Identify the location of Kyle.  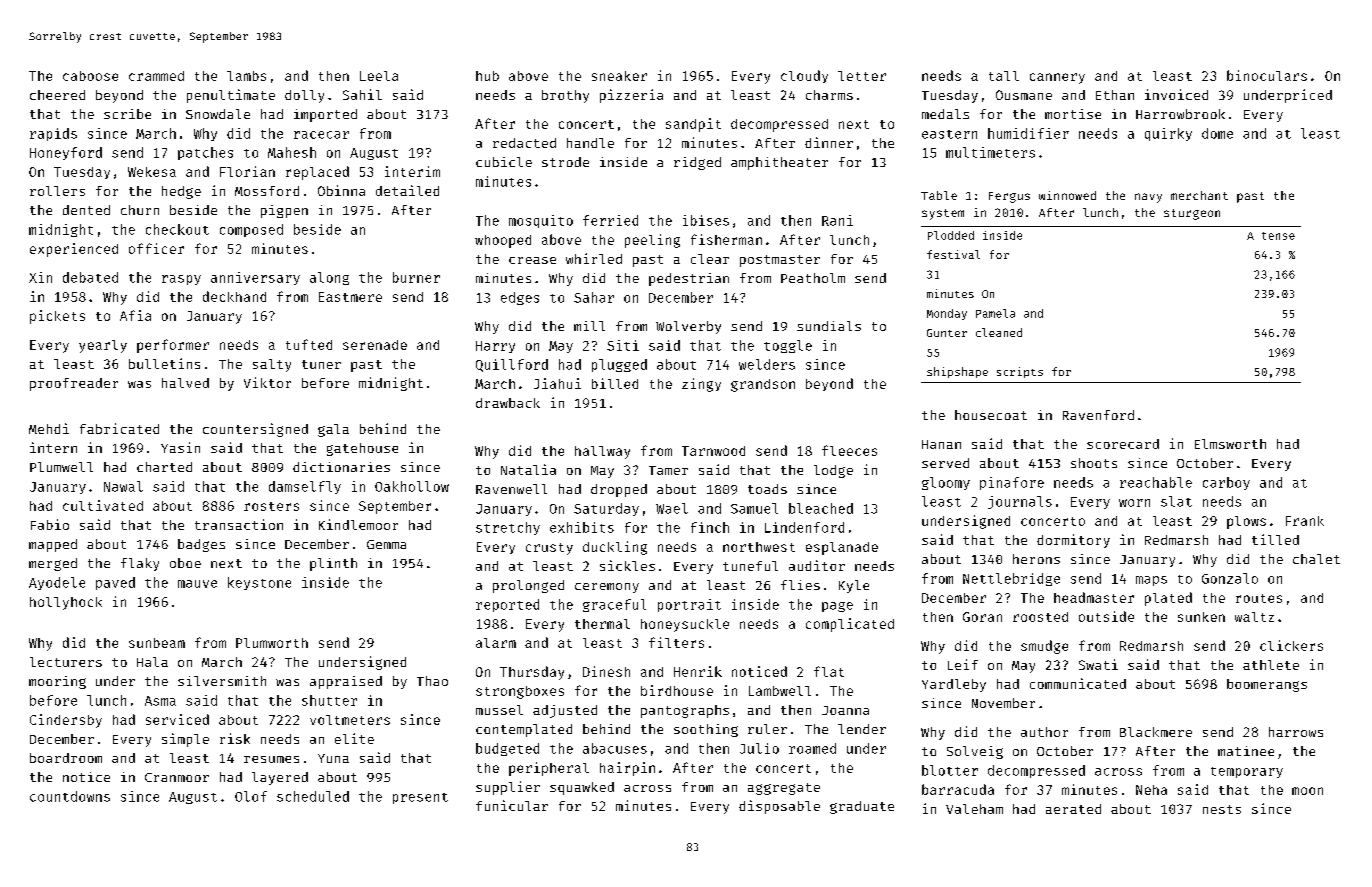
(854, 586).
